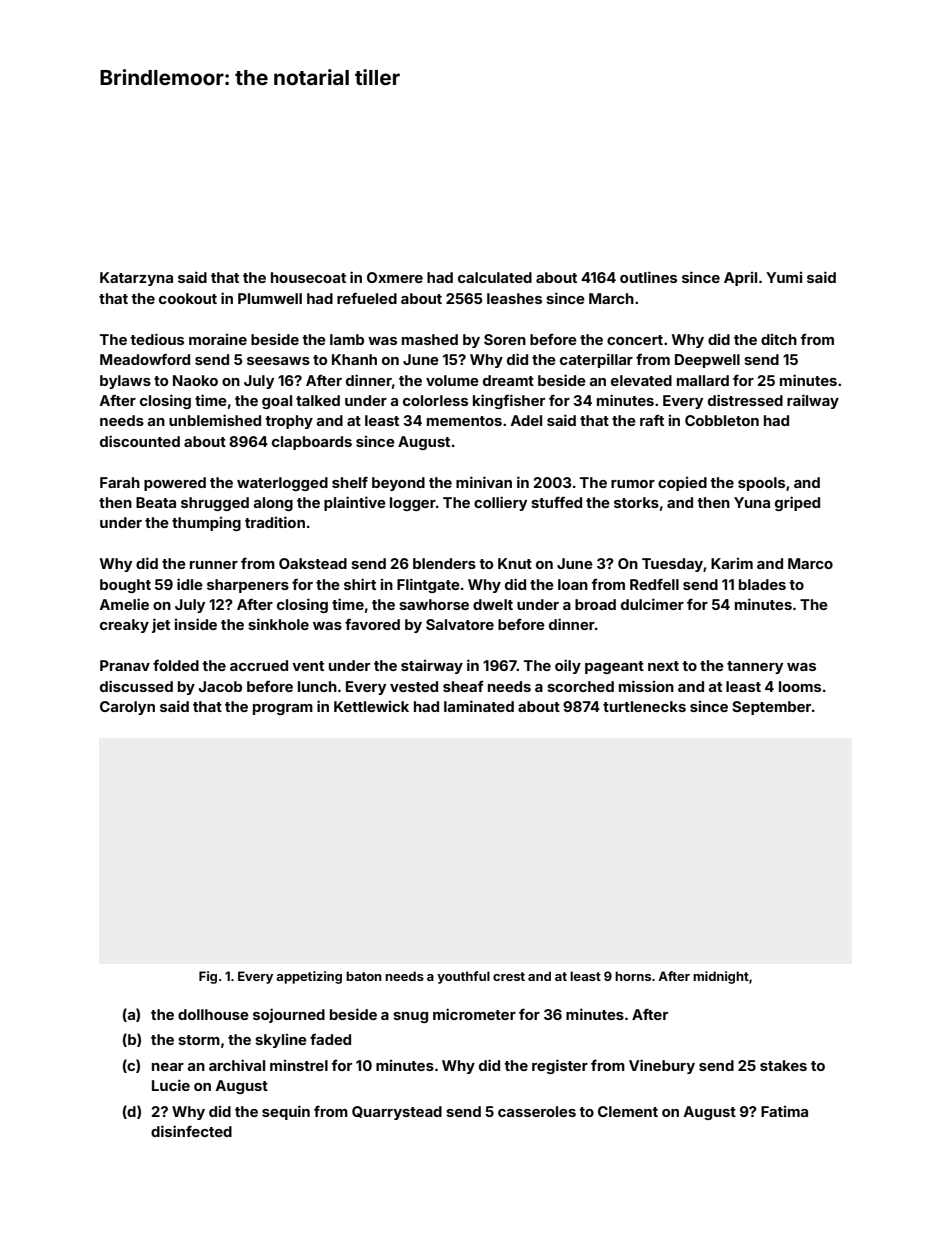 The image size is (952, 1233). Describe the element at coordinates (721, 977) in the screenshot. I see `midnight` at that location.
